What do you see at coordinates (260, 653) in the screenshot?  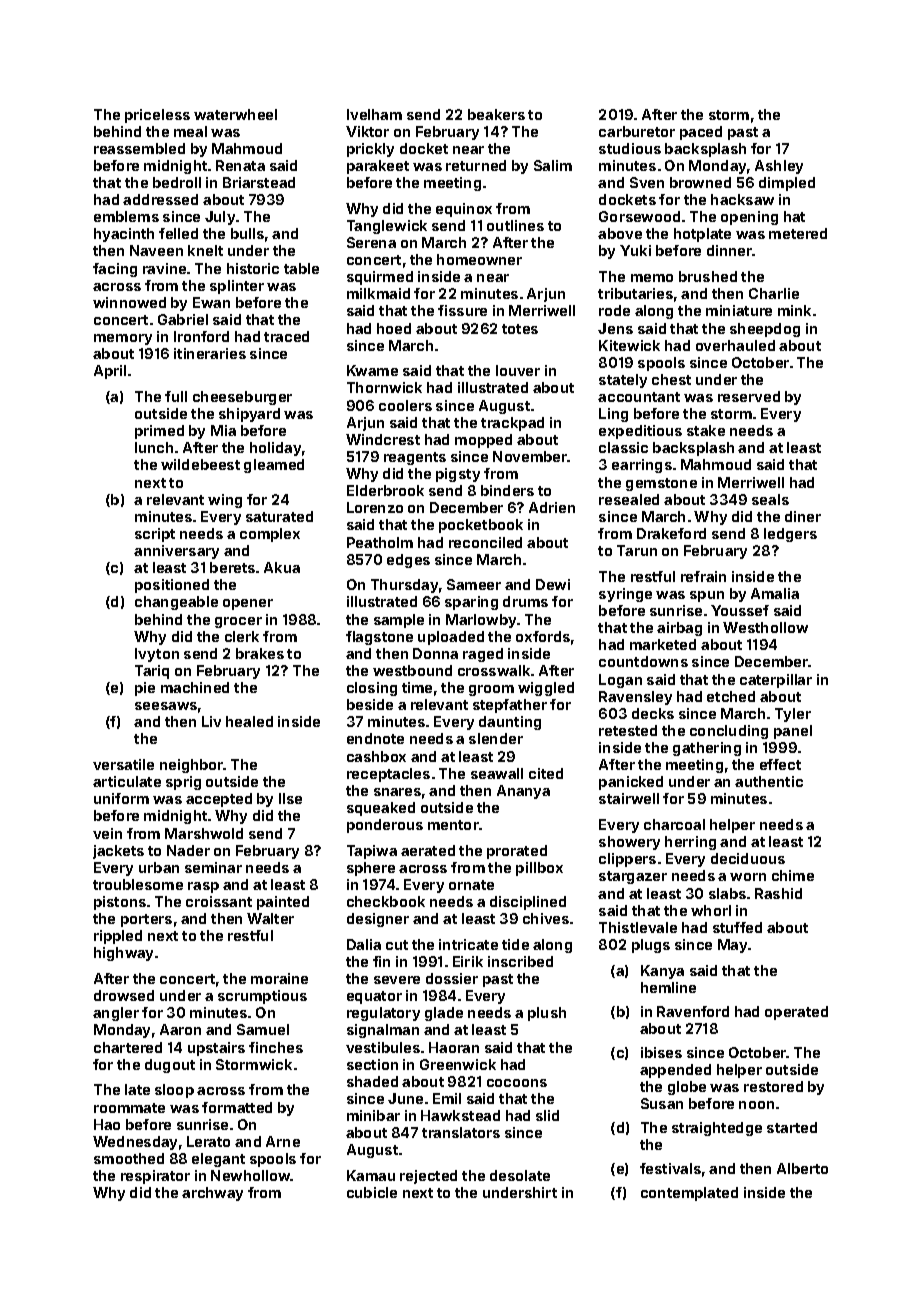 I see `brakes` at bounding box center [260, 653].
